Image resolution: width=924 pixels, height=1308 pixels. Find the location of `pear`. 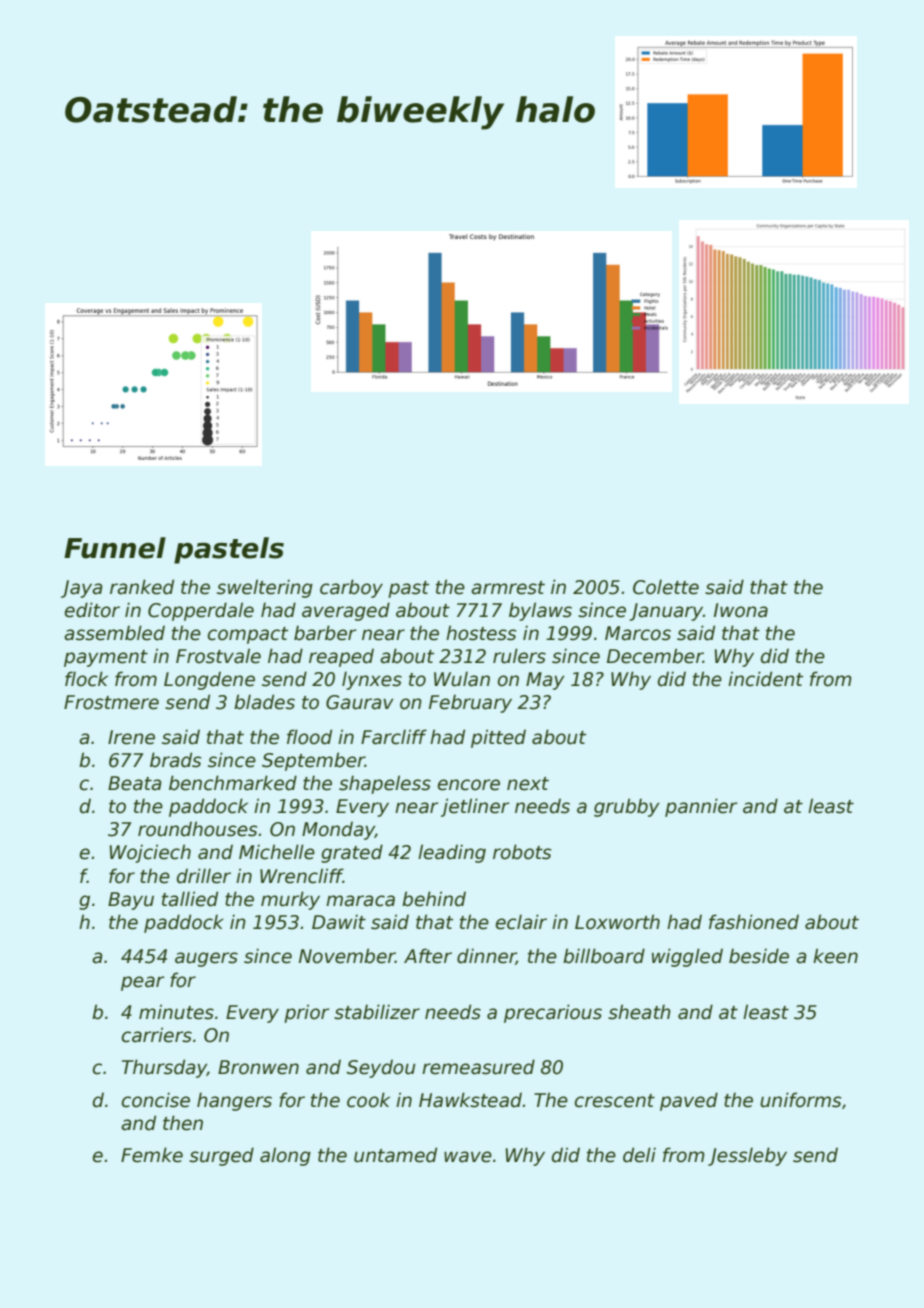

pear is located at coordinates (142, 983).
